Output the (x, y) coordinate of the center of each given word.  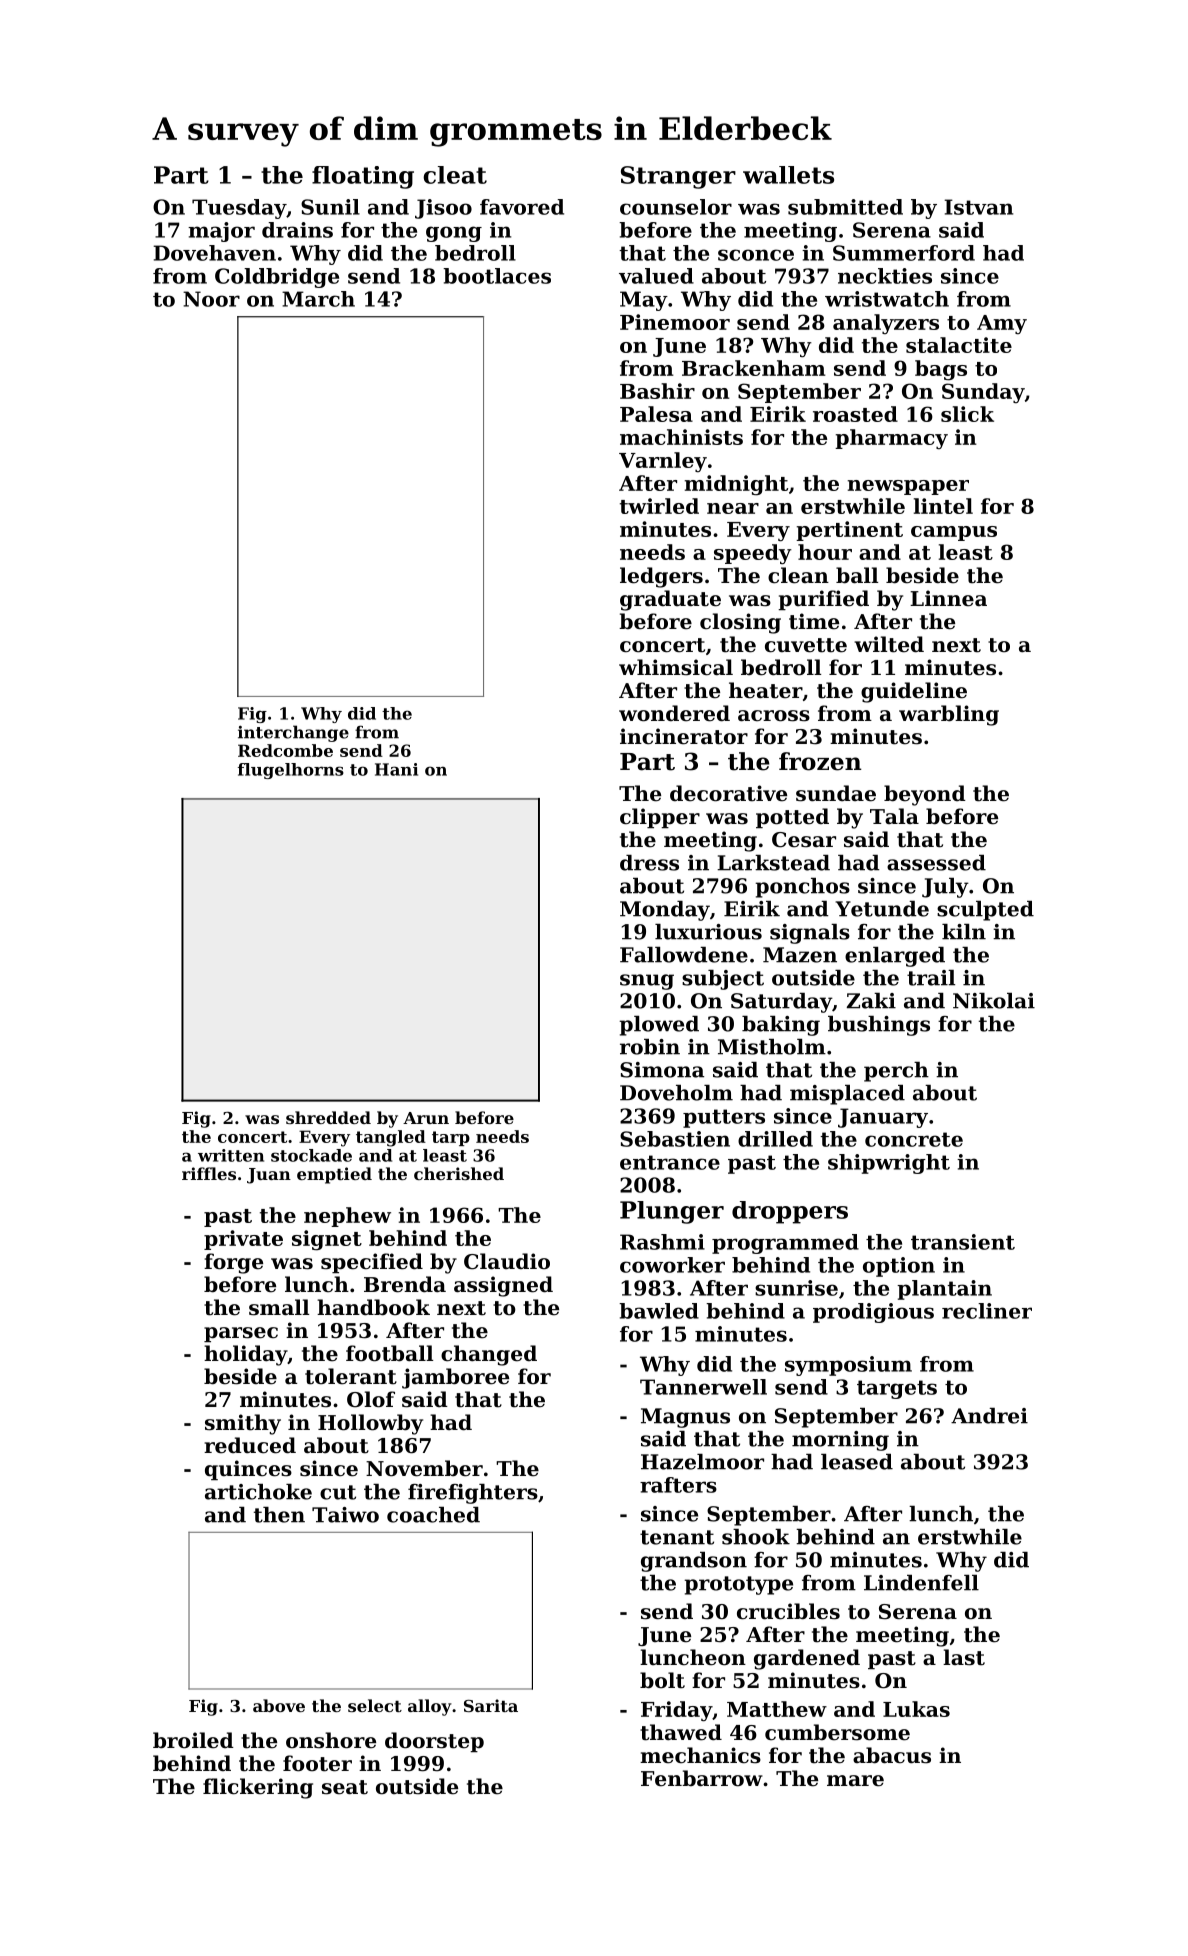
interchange (293, 733)
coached (433, 1515)
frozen (820, 761)
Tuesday (239, 209)
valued (656, 276)
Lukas (916, 1709)
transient (963, 1242)
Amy (1002, 324)
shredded (328, 1117)
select (375, 1705)
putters (724, 1118)
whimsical (676, 667)
